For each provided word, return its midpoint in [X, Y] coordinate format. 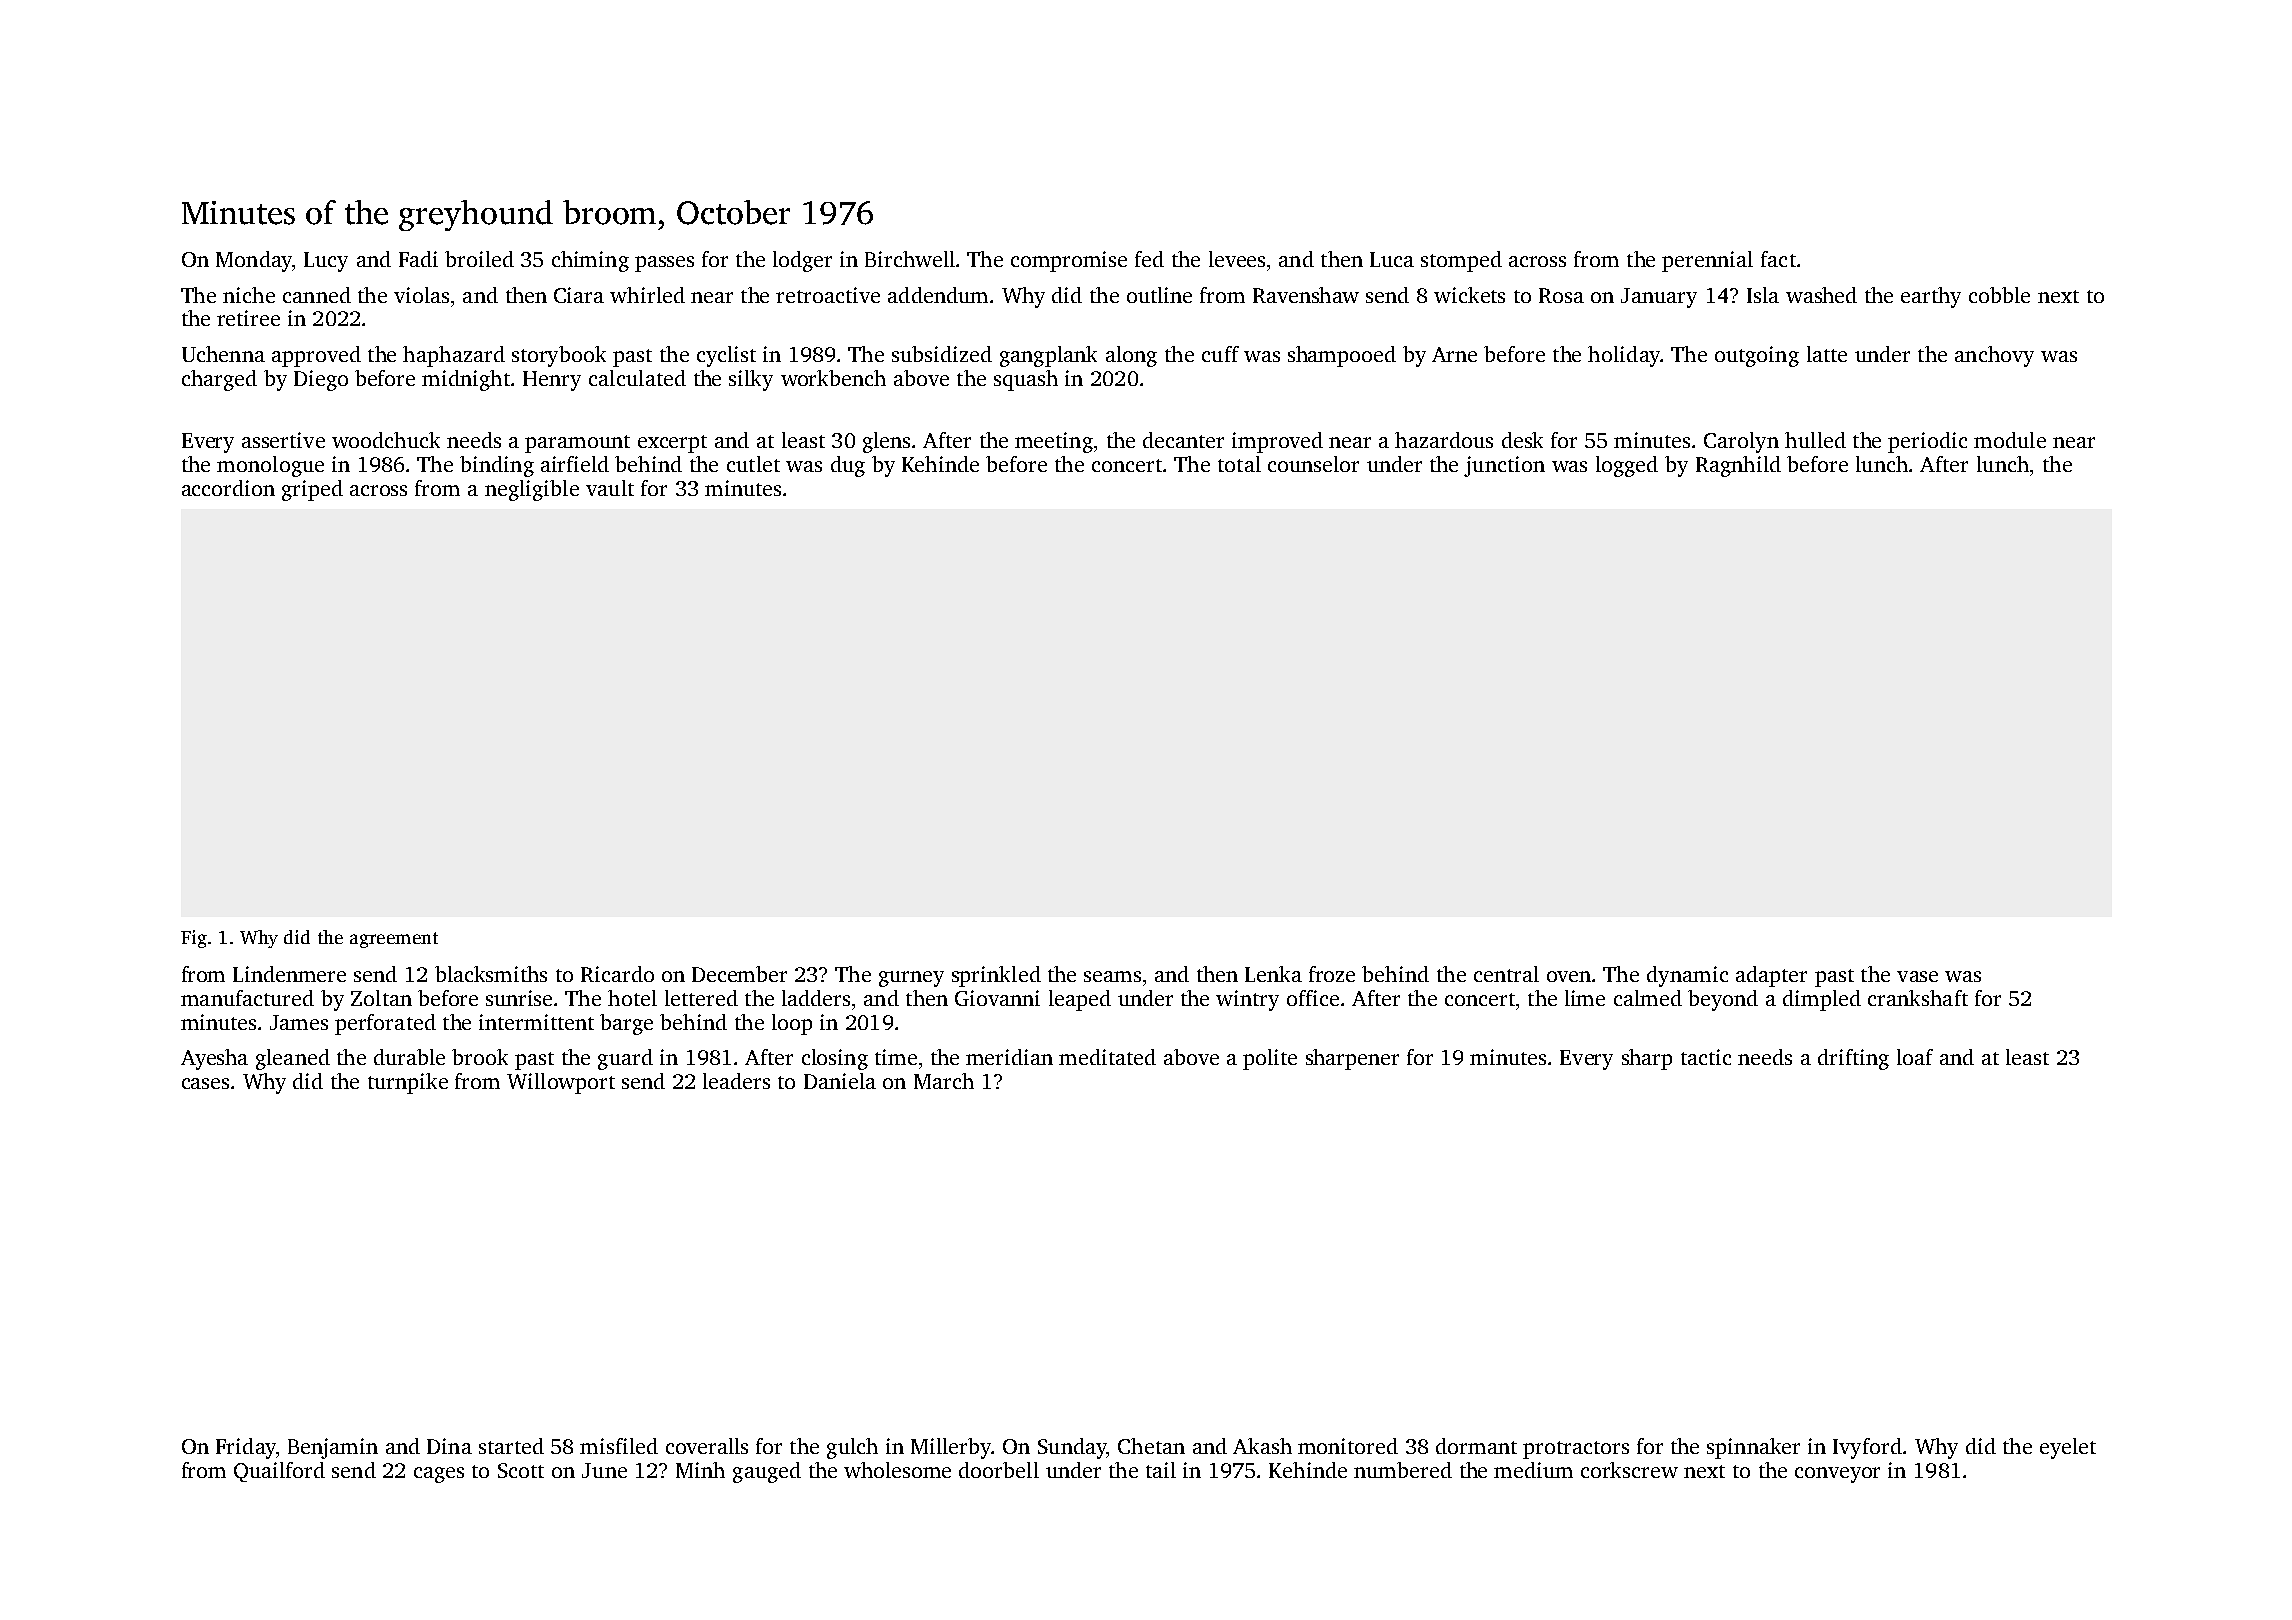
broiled [479, 259]
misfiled [619, 1446]
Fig [194, 939]
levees [1237, 259]
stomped [1461, 261]
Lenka [1273, 974]
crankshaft [1918, 998]
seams [1112, 976]
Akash [1262, 1446]
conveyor [1837, 1475]
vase [1917, 976]
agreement [394, 940]
